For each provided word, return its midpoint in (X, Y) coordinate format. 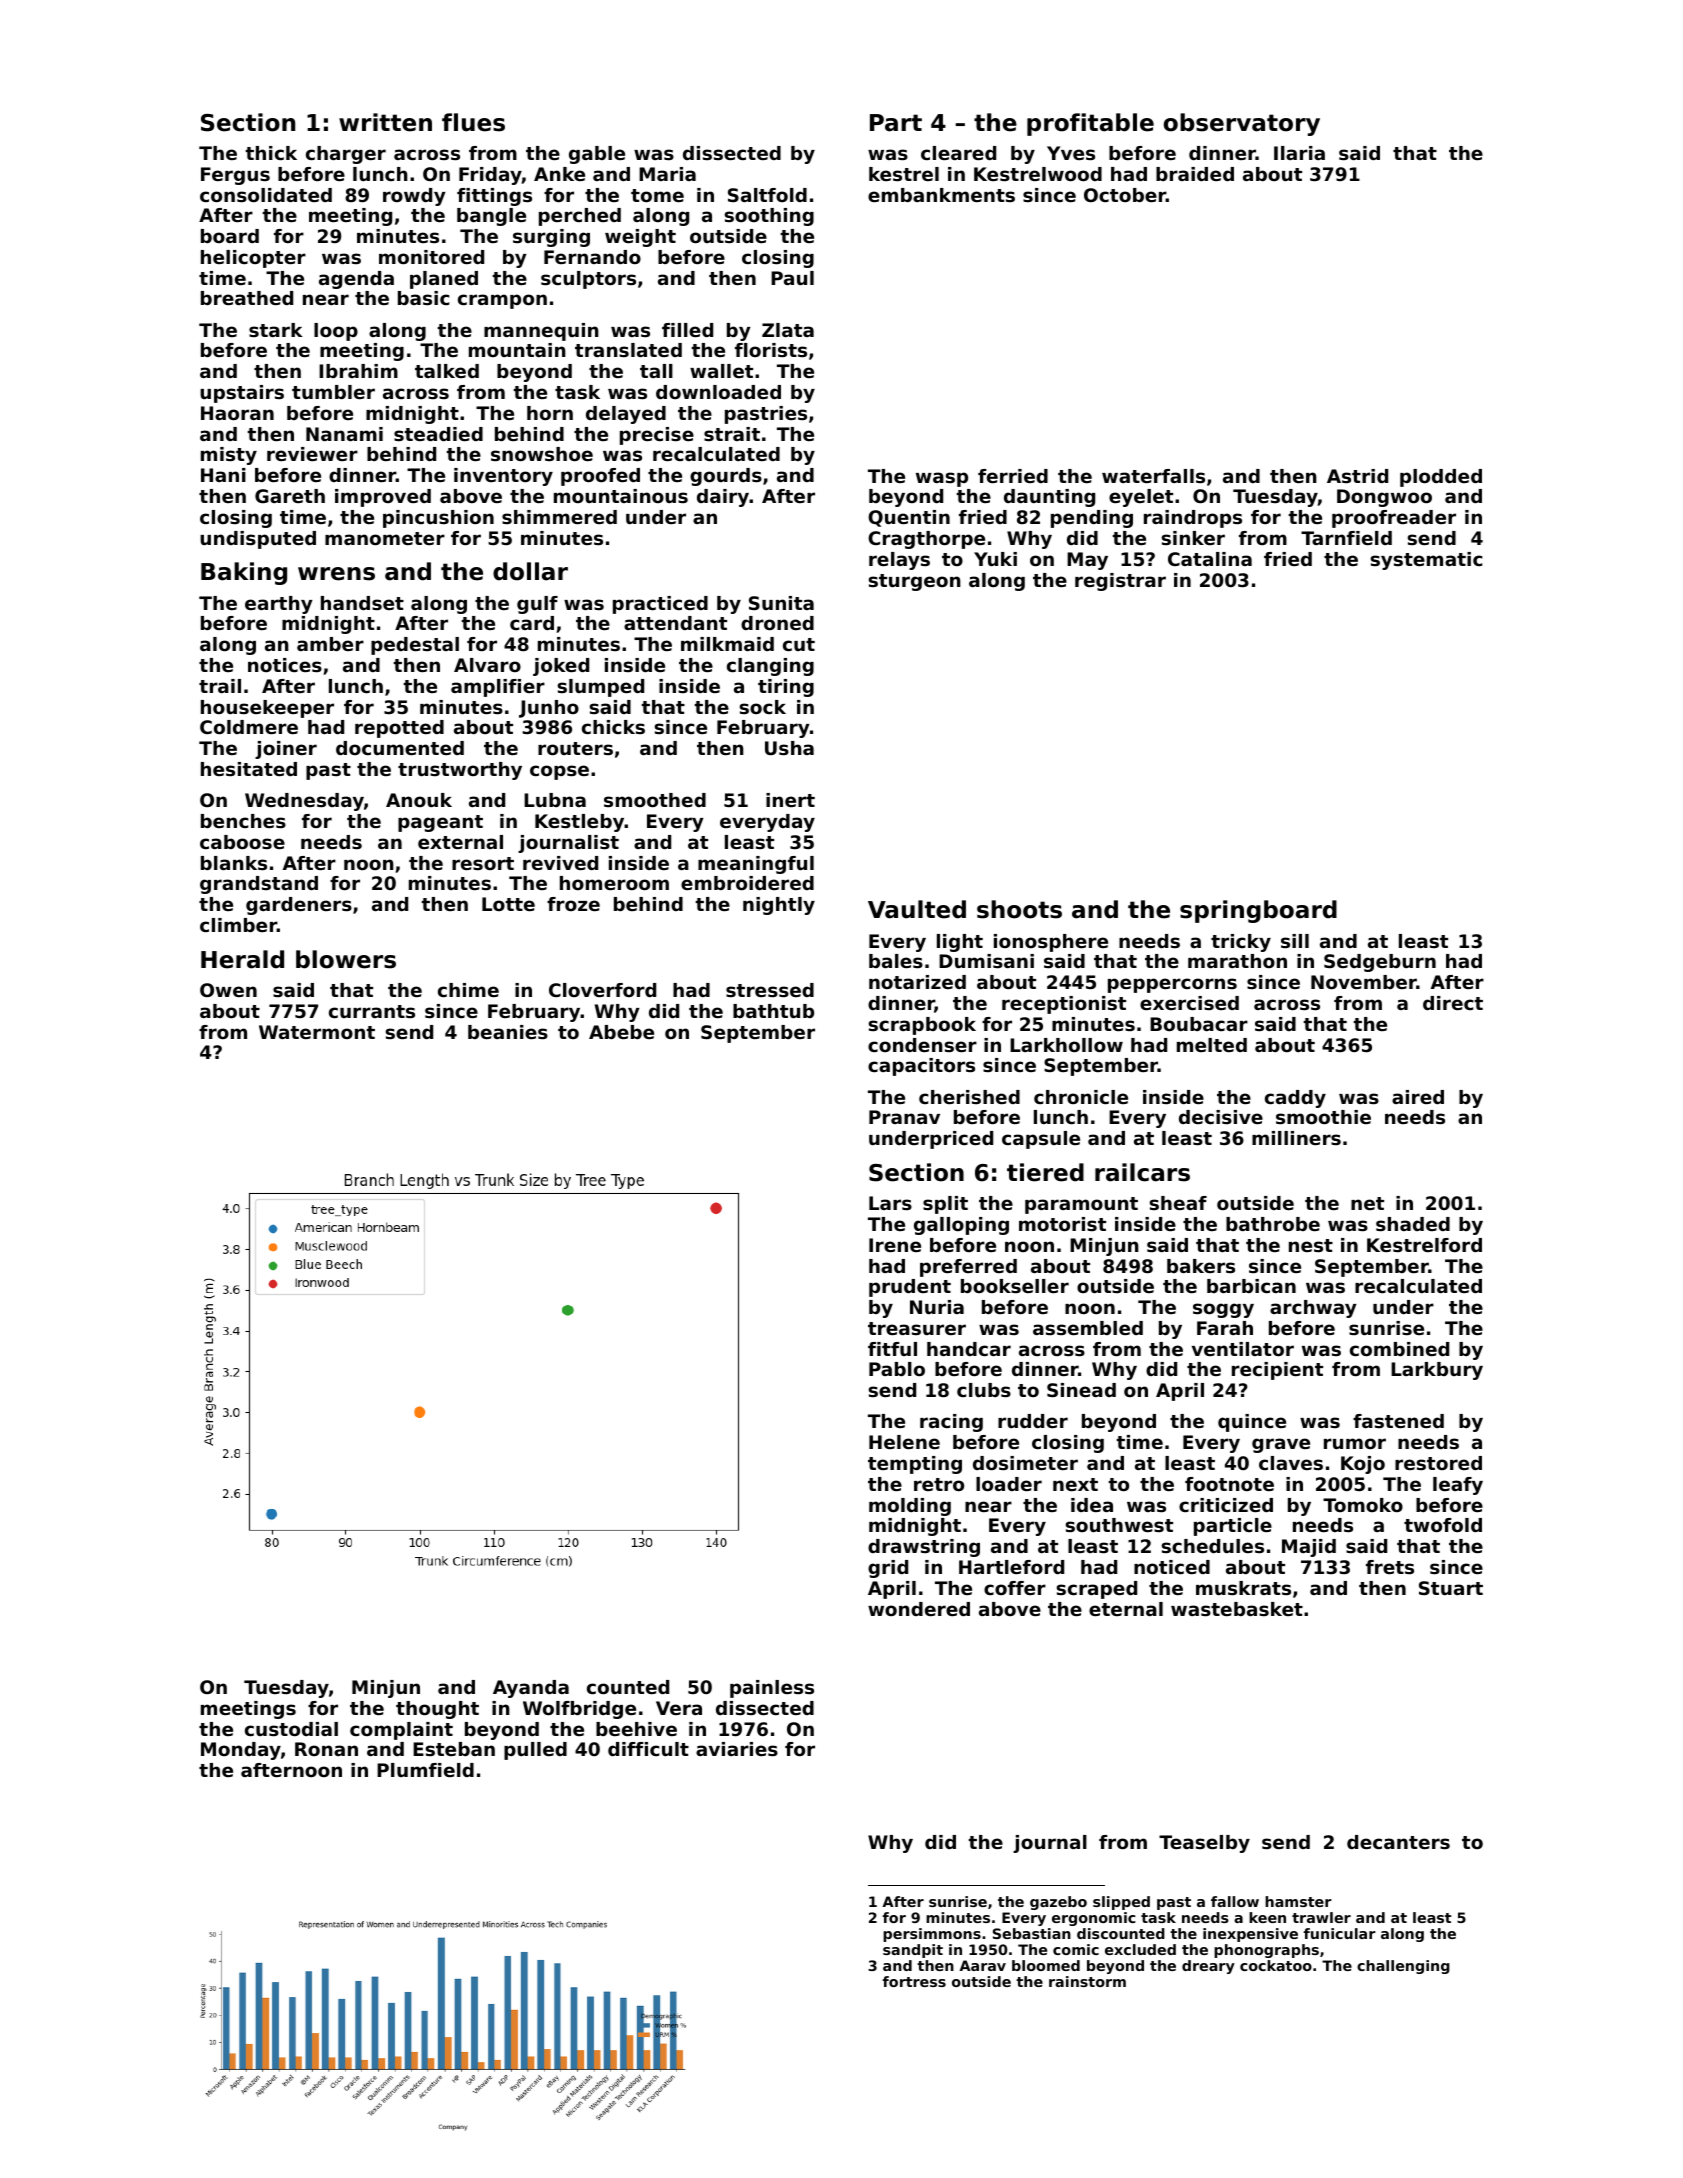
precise (657, 436)
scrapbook (922, 1026)
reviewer (312, 454)
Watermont (317, 1032)
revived (560, 863)
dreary (1208, 1967)
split (945, 1205)
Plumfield (425, 1770)
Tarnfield (1346, 538)
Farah (1225, 1328)
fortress (914, 1981)
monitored (431, 257)
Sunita (781, 603)
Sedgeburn (1380, 963)
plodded (1441, 478)
